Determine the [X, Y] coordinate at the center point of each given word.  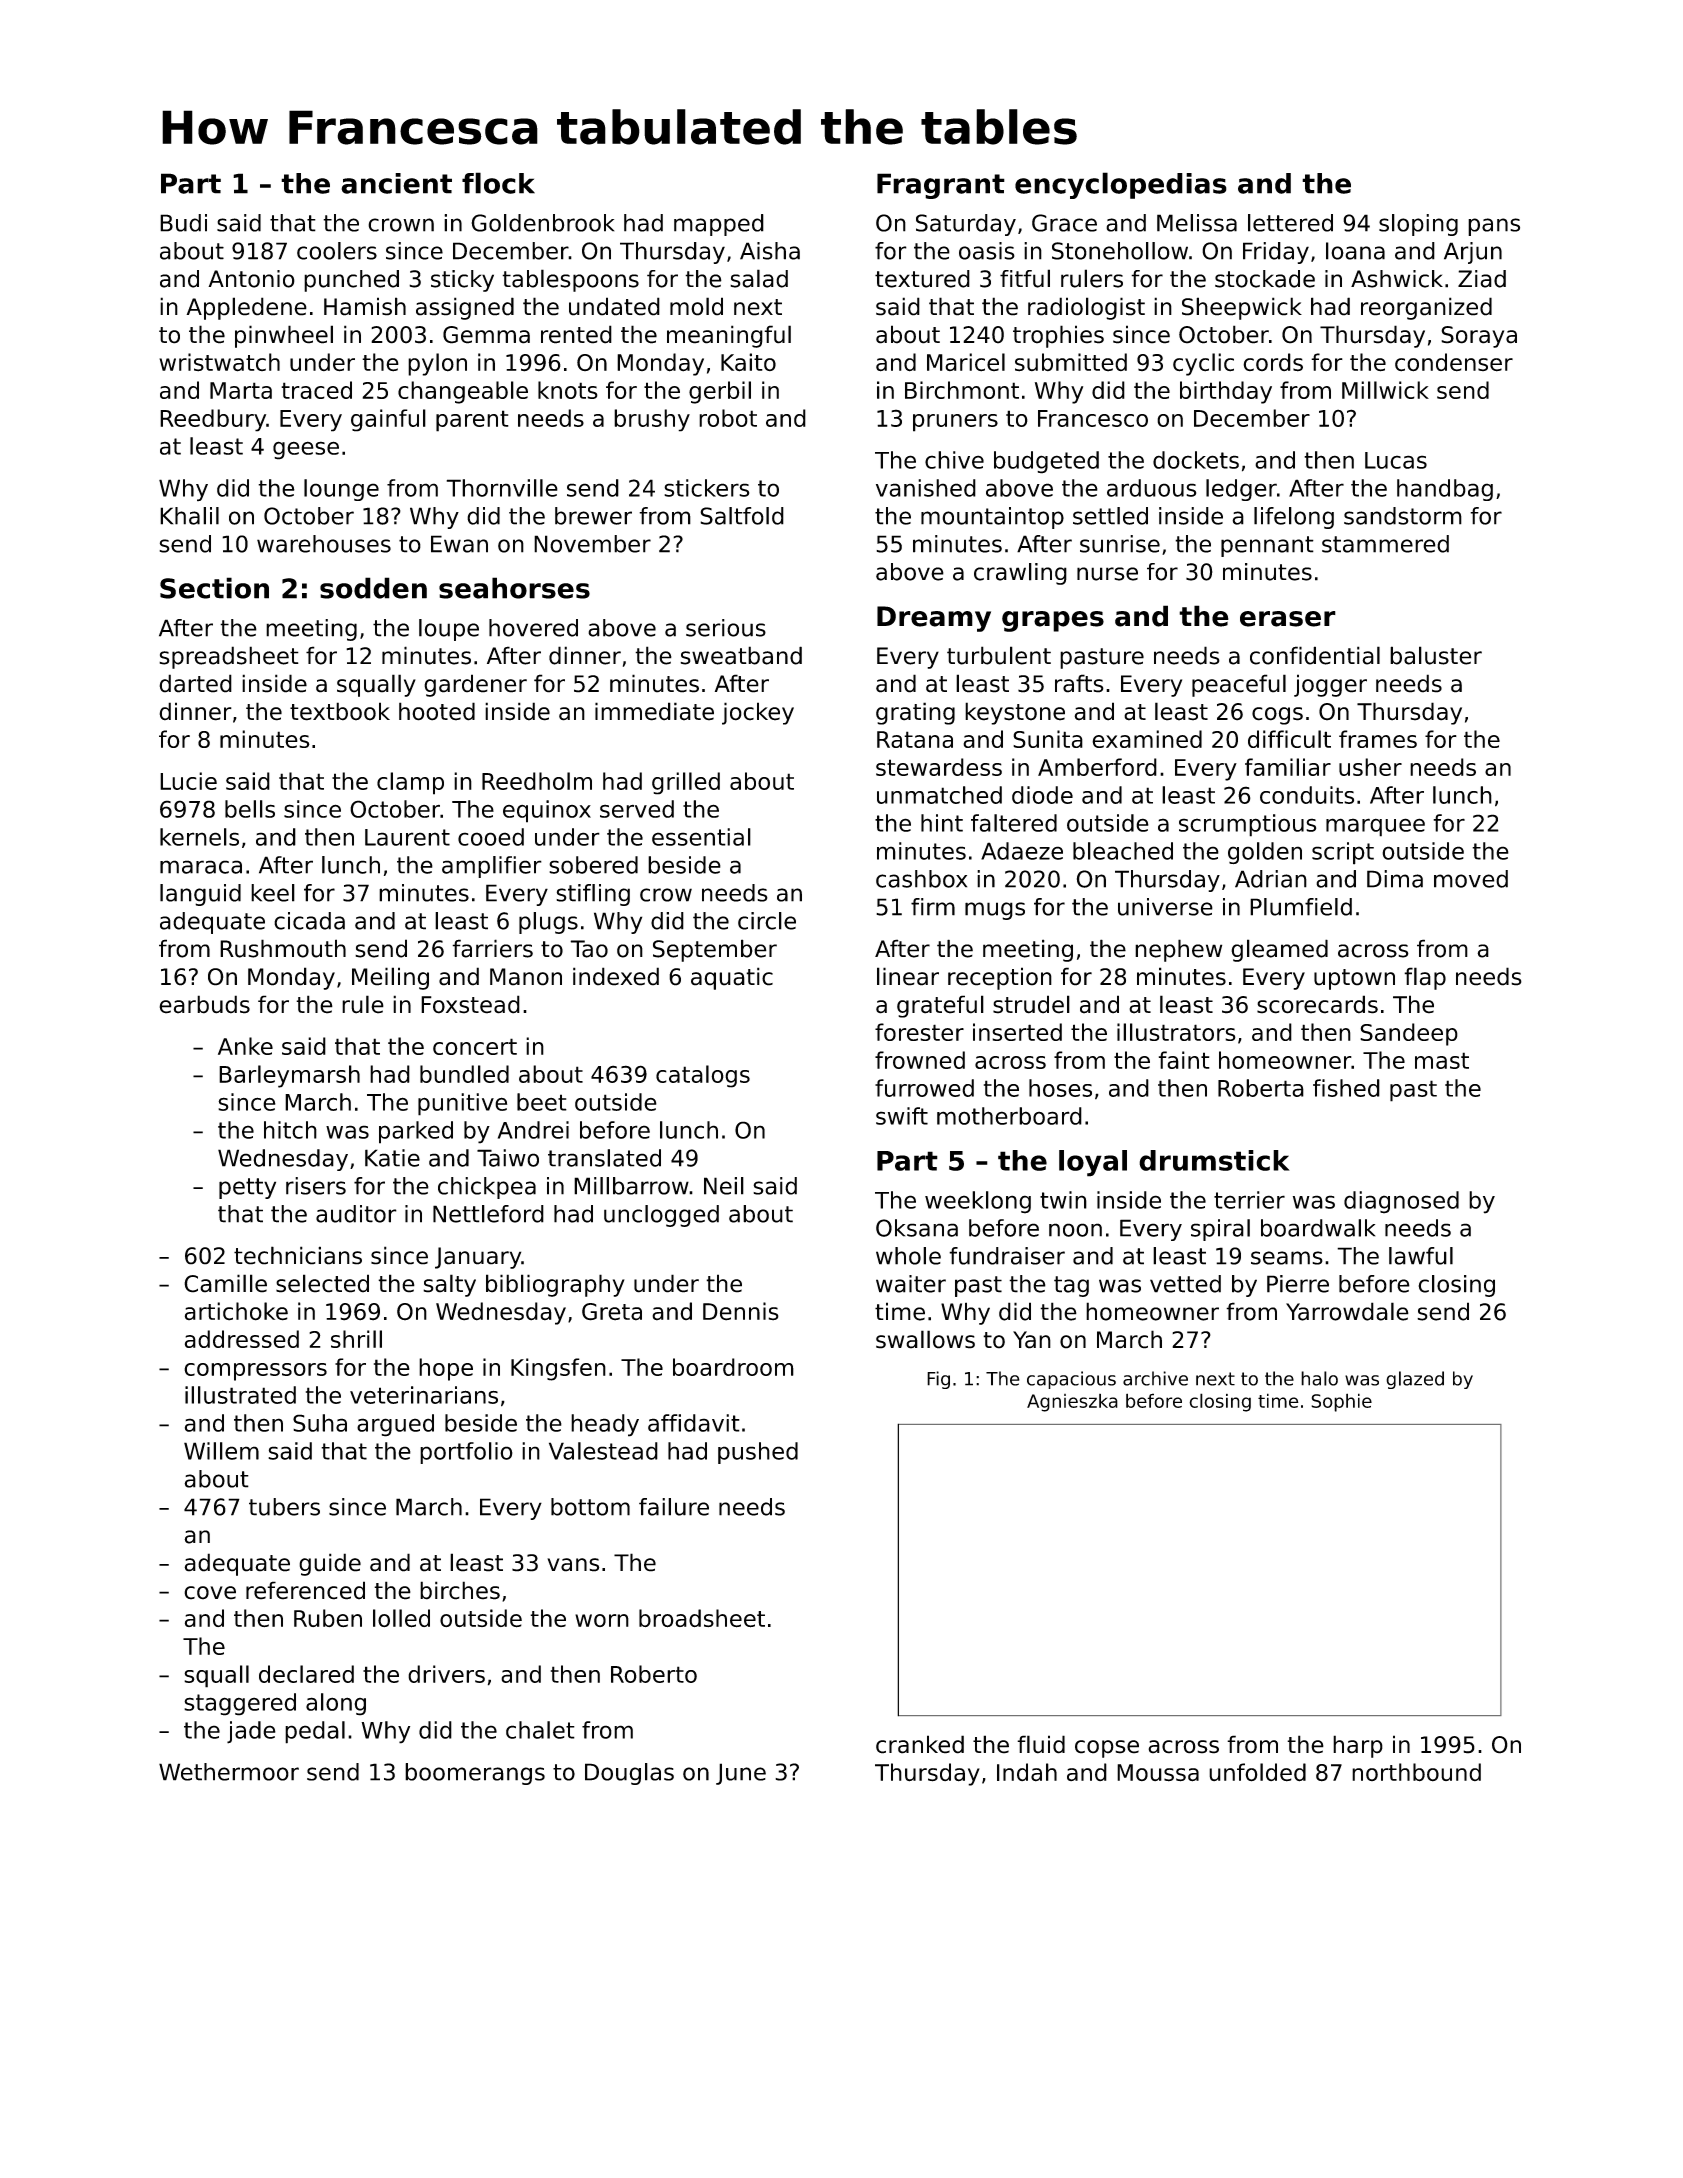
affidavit [694, 1423]
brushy [652, 420]
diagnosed [1401, 1202]
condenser [1454, 362]
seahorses [514, 588]
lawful [1421, 1256]
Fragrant [941, 186]
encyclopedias [1121, 185]
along [336, 1704]
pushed [758, 1453]
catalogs [703, 1076]
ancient [396, 183]
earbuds [204, 1004]
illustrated [240, 1395]
